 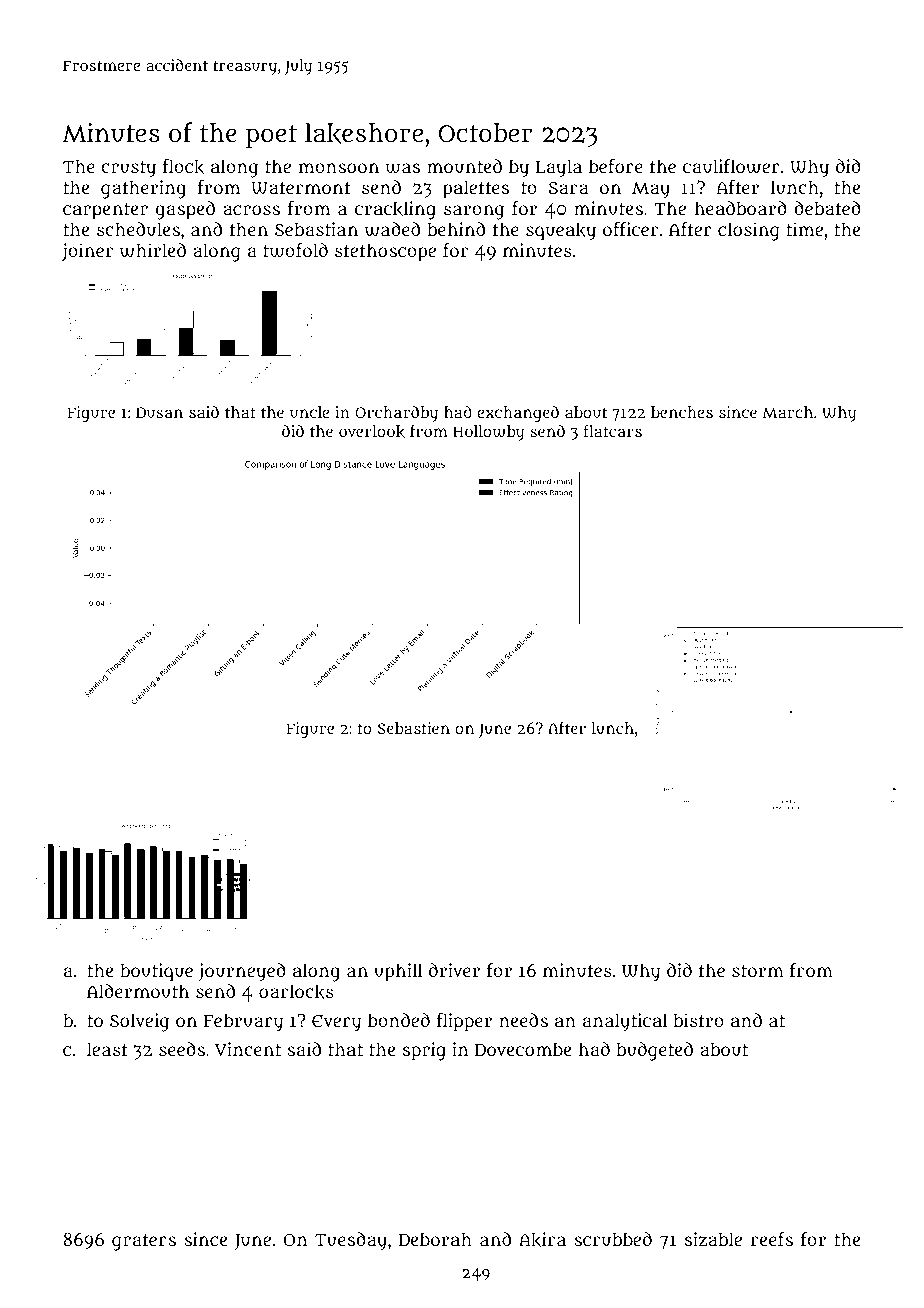 What do you see at coordinates (758, 971) in the document?
I see `storm` at bounding box center [758, 971].
